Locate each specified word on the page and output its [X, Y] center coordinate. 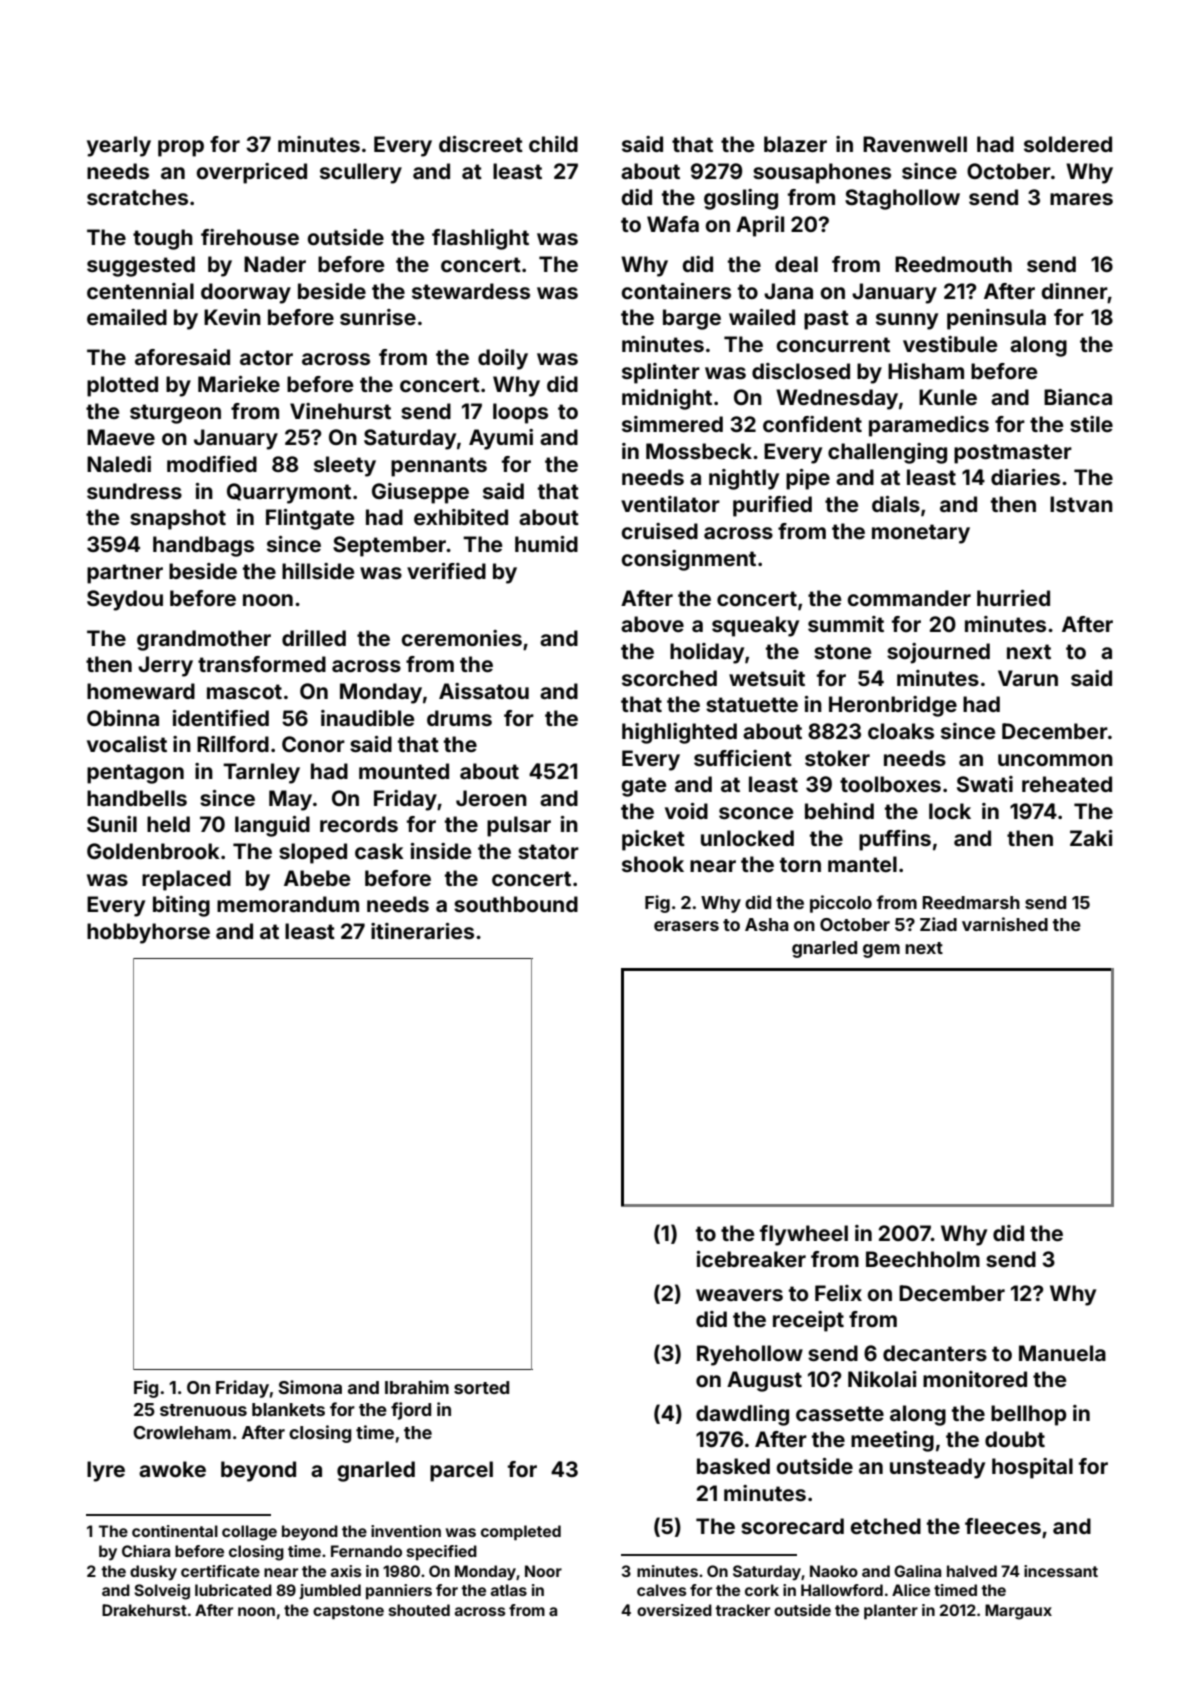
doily [503, 359]
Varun [1028, 678]
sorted [481, 1387]
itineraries [422, 931]
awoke [172, 1469]
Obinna [123, 718]
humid [546, 544]
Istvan [1081, 504]
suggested [141, 266]
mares [1081, 199]
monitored [975, 1379]
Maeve [121, 437]
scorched [669, 678]
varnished [1005, 924]
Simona [310, 1387]
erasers [686, 926]
